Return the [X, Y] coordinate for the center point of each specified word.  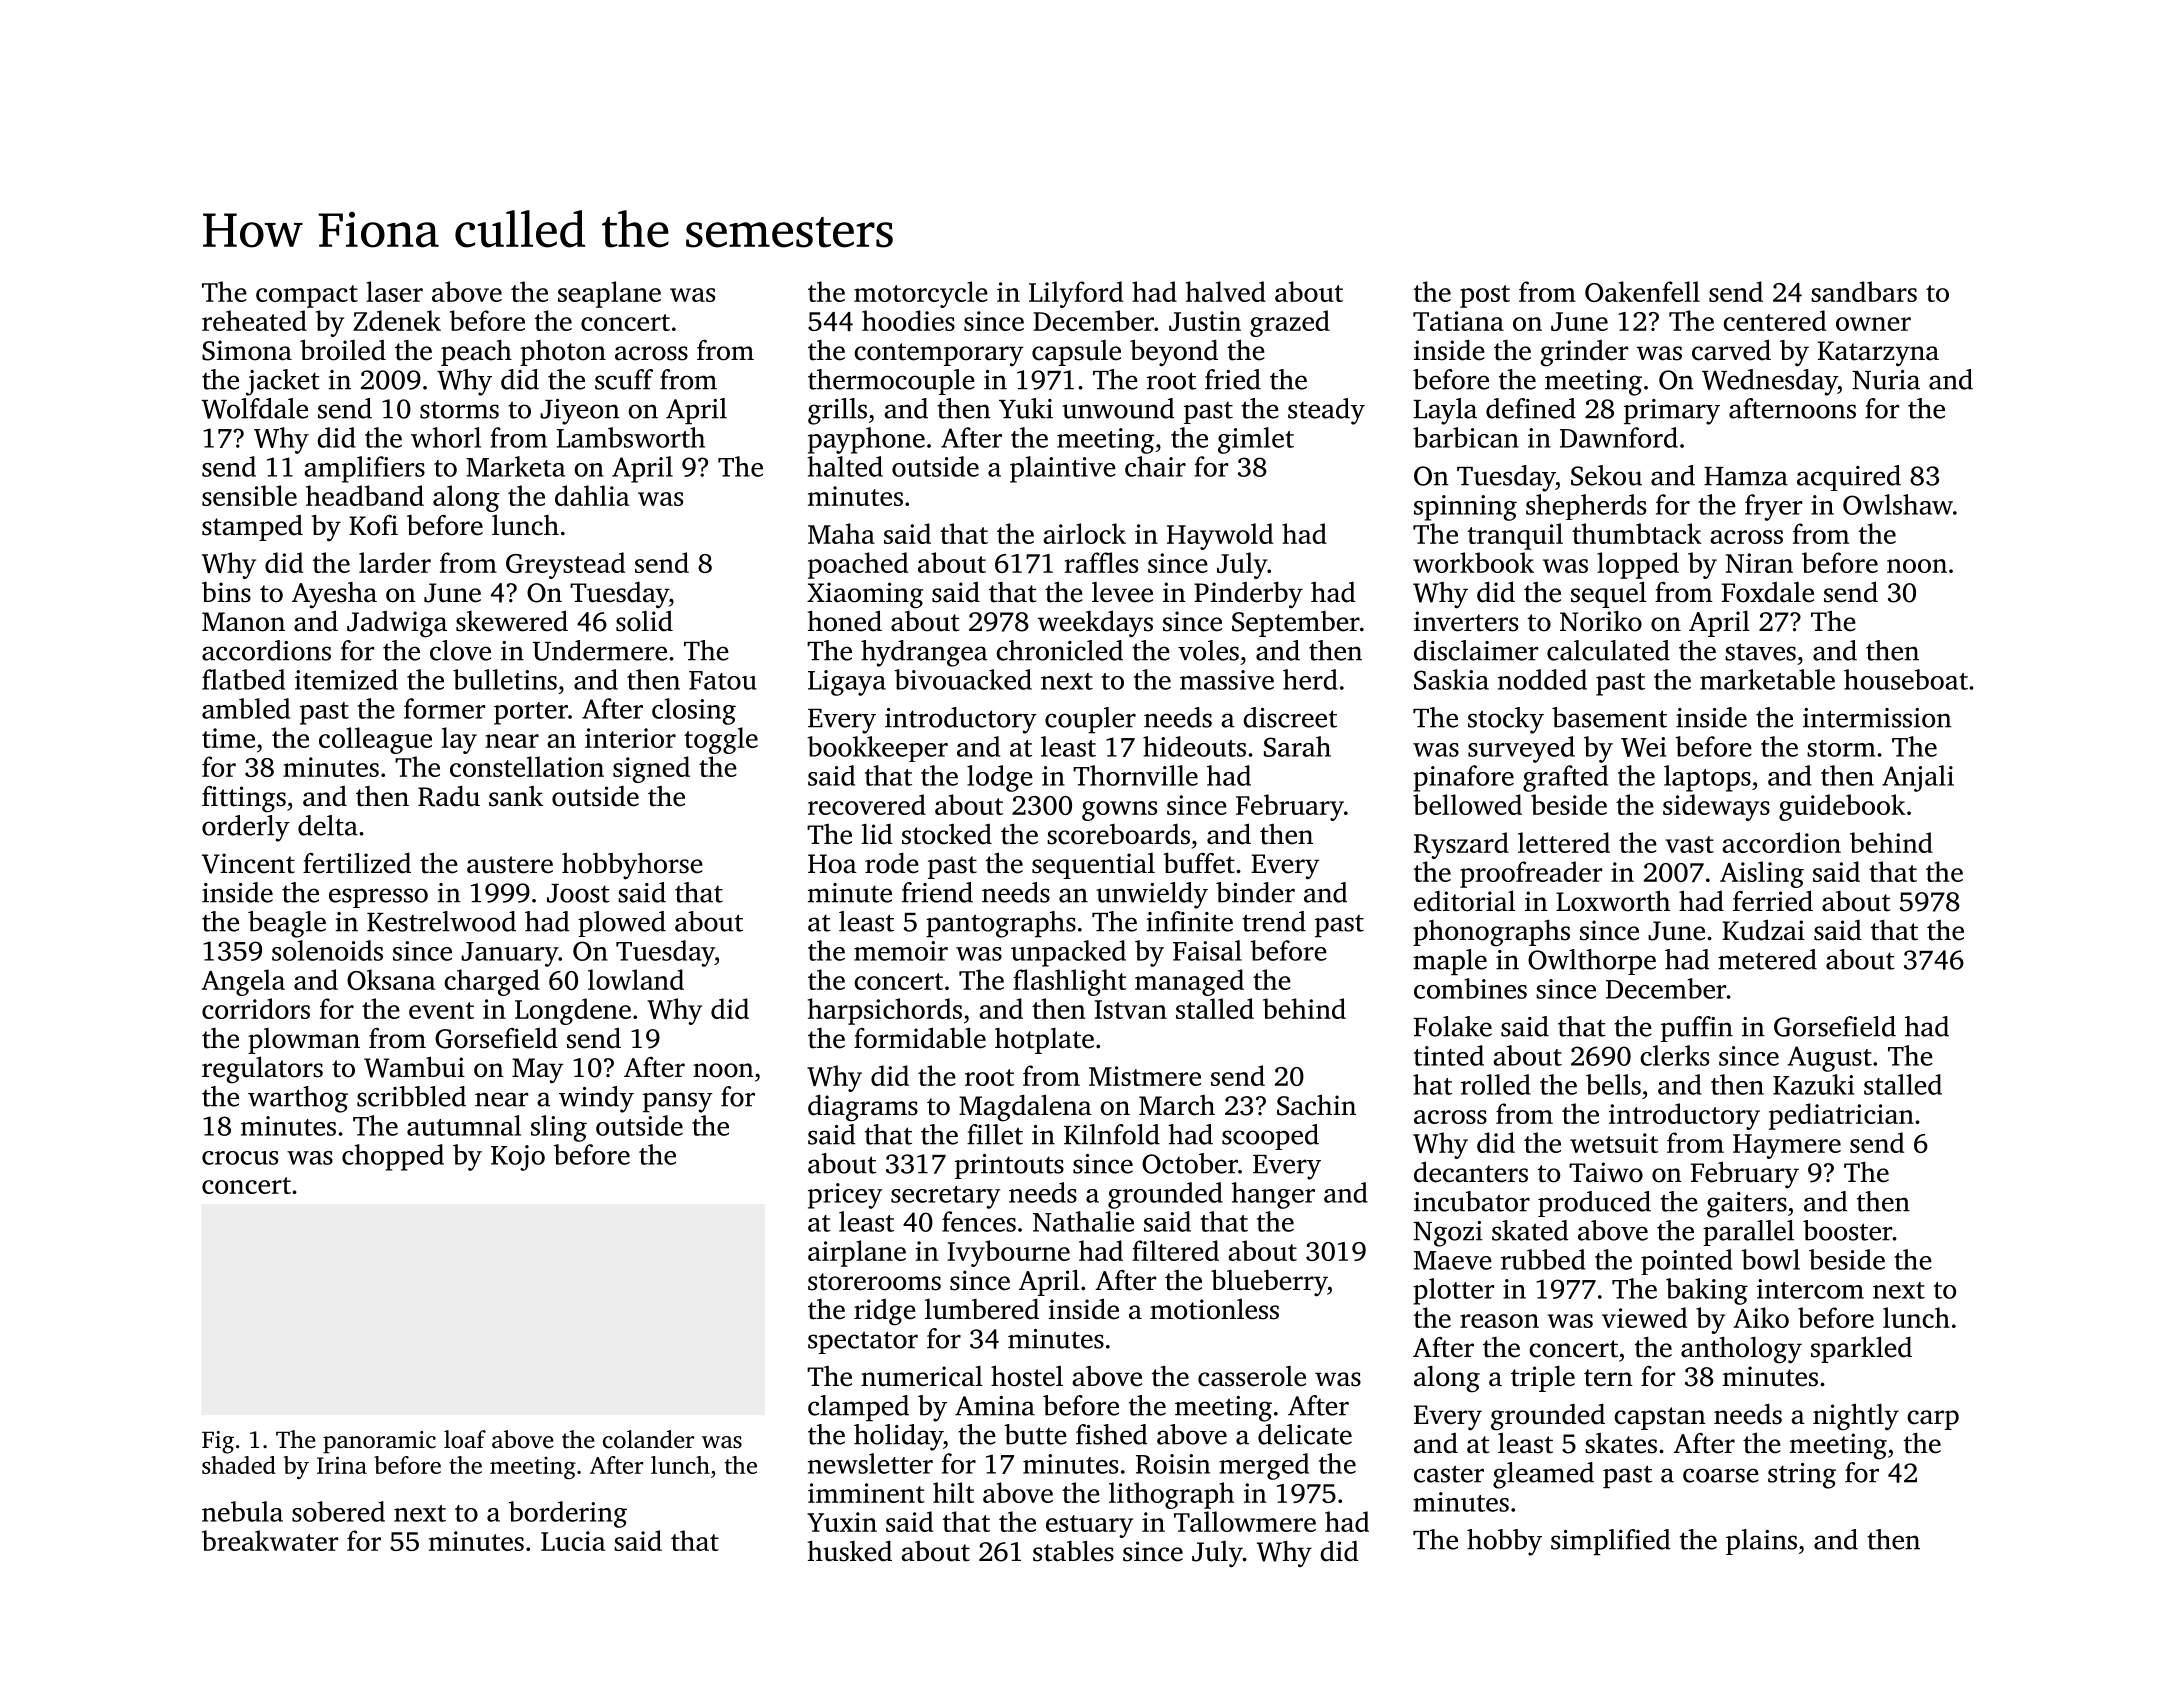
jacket [283, 382]
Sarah [1297, 746]
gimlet [1256, 440]
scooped [1270, 1137]
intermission [1877, 718]
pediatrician [1841, 1116]
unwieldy [1152, 895]
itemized [346, 679]
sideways [1716, 807]
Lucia [573, 1541]
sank [516, 796]
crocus [240, 1158]
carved [1731, 350]
